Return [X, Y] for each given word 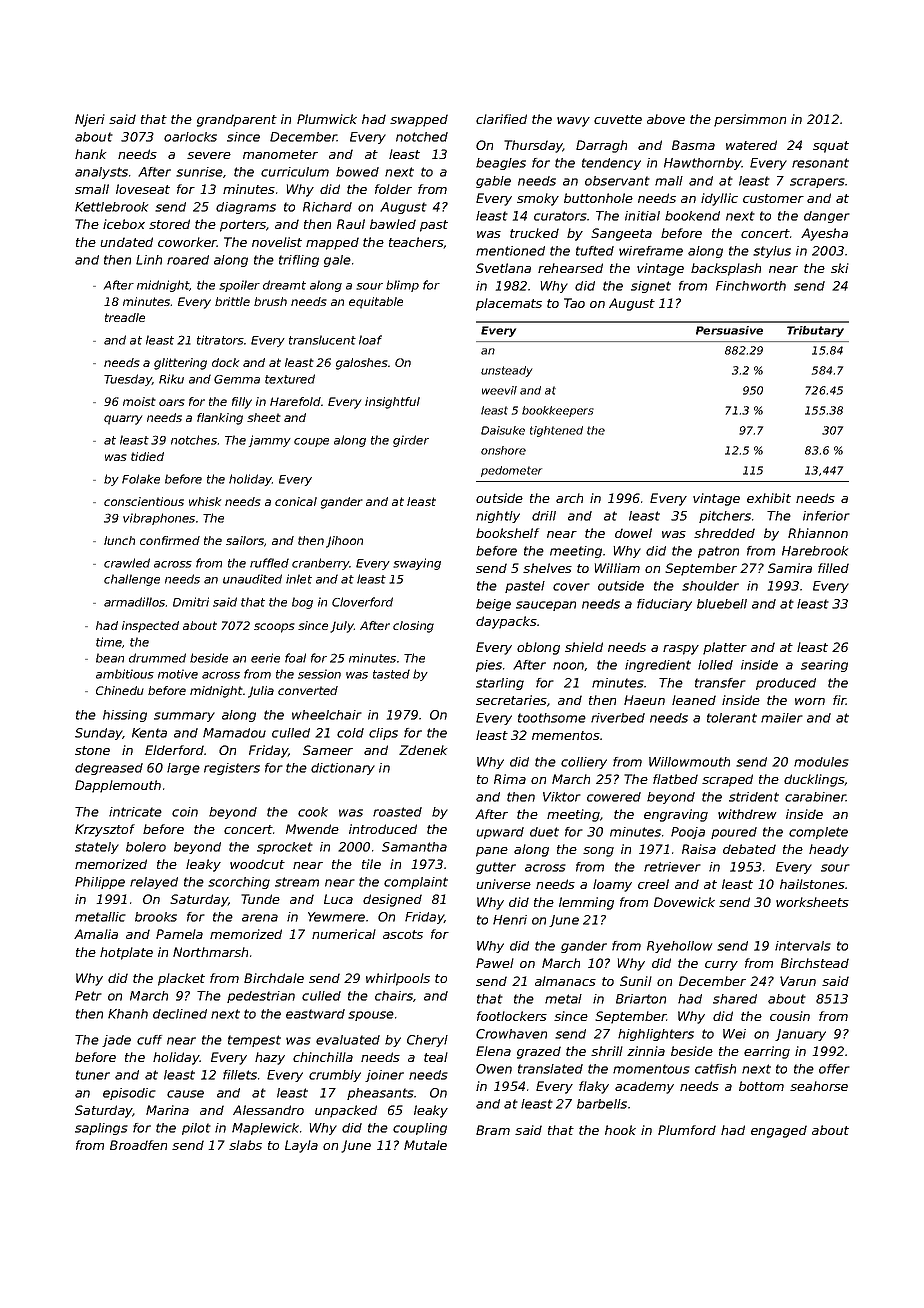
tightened [556, 431]
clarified [501, 119]
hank [90, 154]
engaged [779, 1131]
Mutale [425, 1145]
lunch [119, 540]
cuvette [618, 119]
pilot [196, 1129]
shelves [547, 568]
